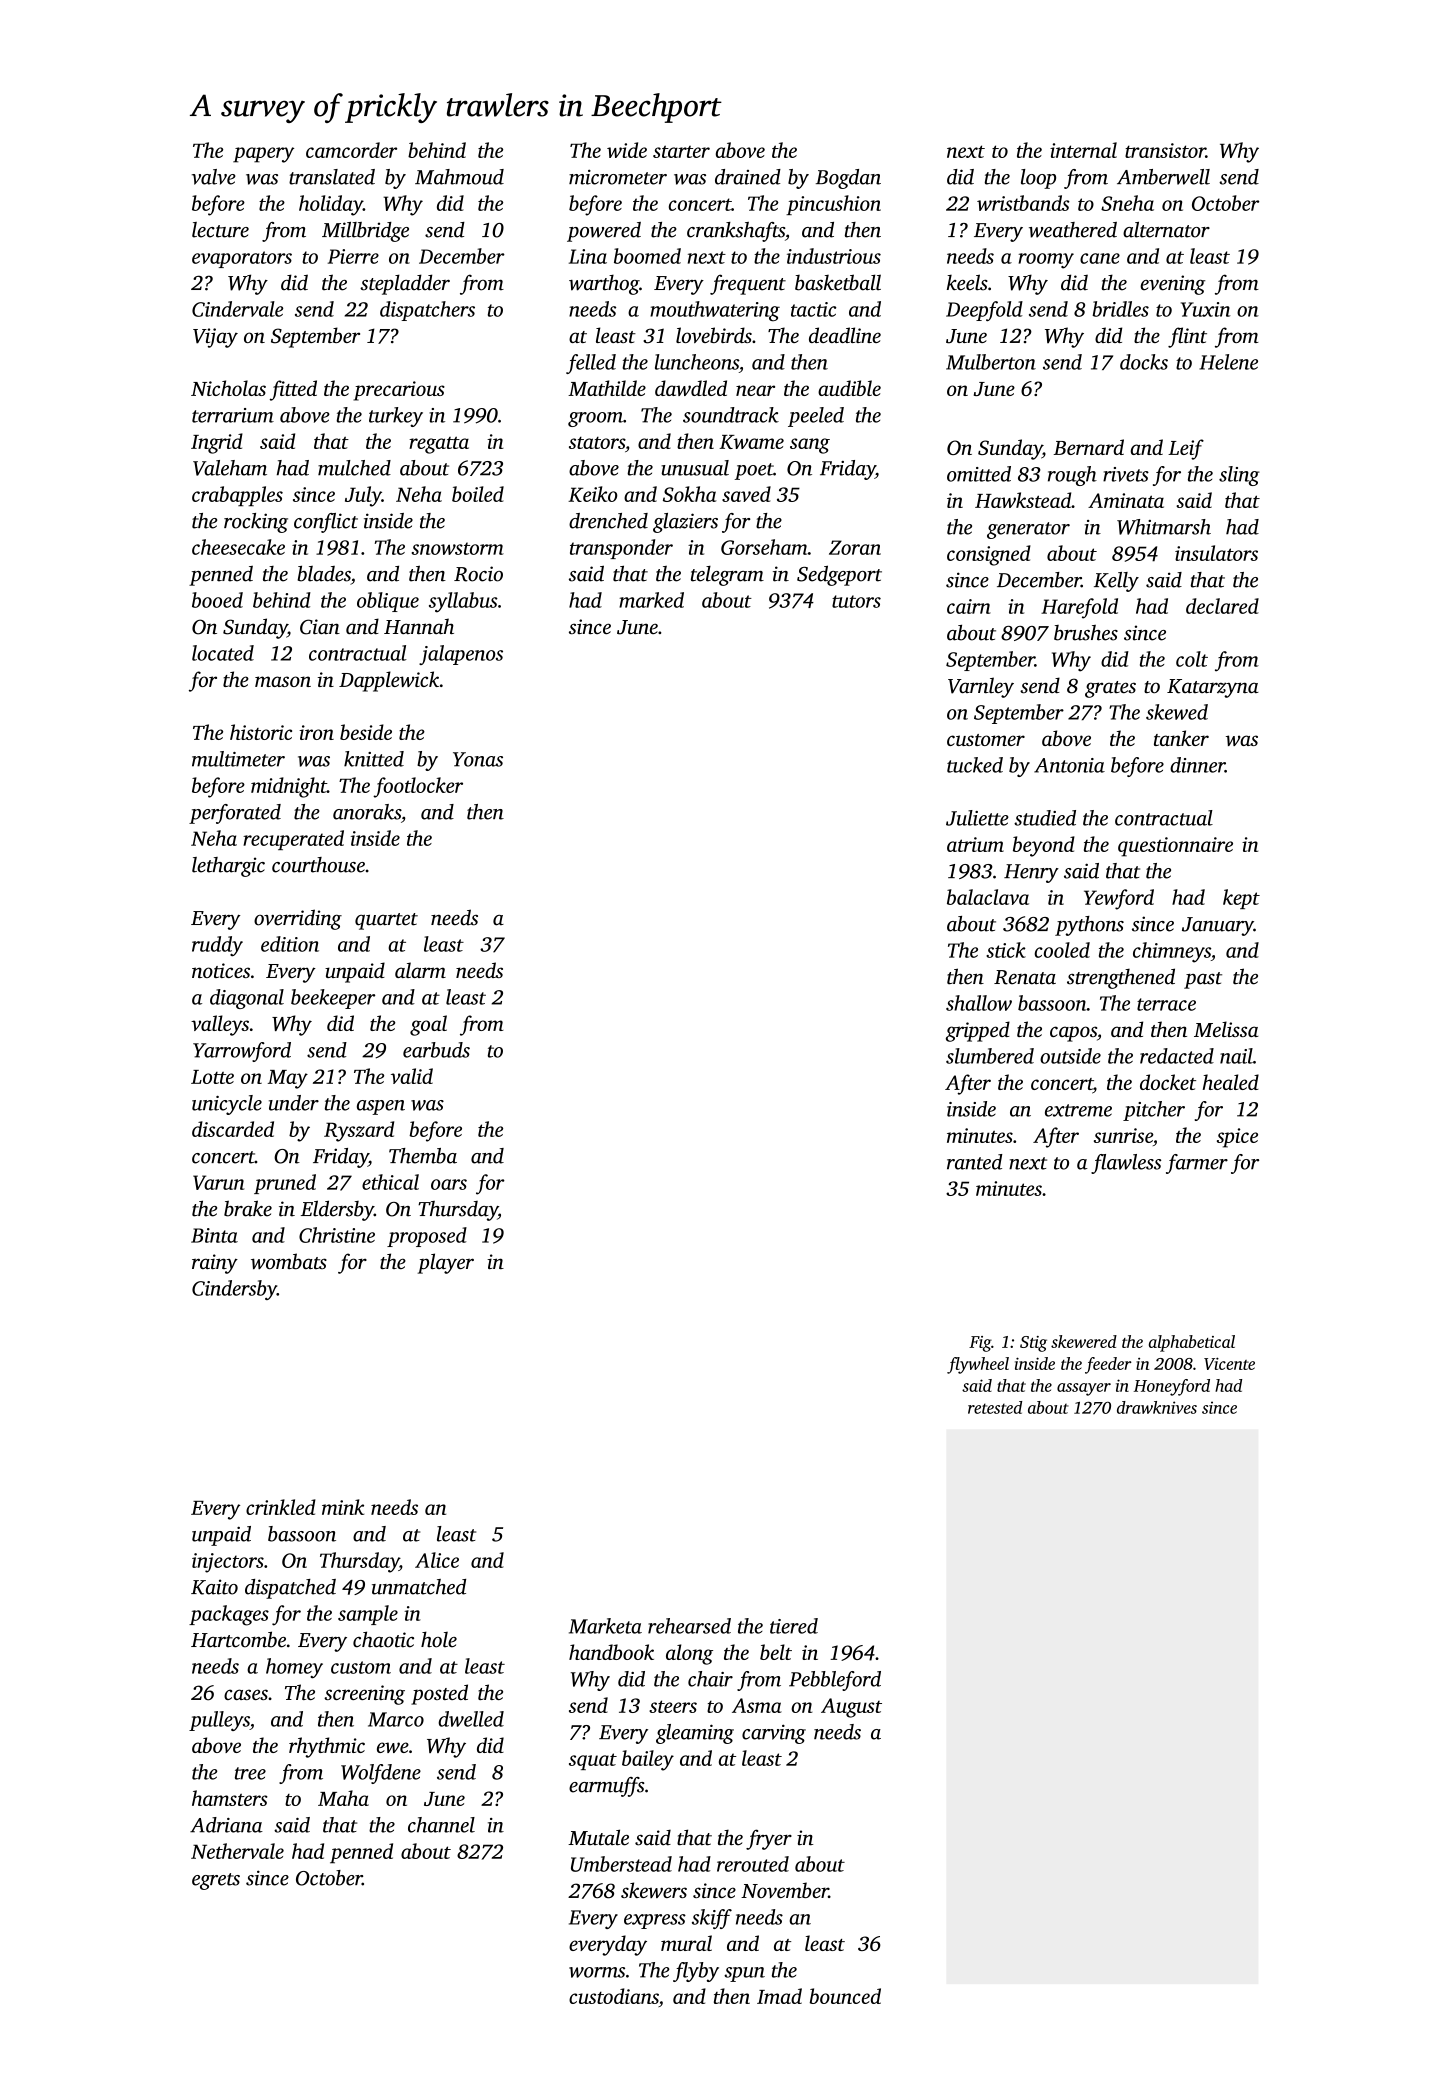 The width and height of the document is (1450, 2100). I want to click on mink, so click(343, 1507).
